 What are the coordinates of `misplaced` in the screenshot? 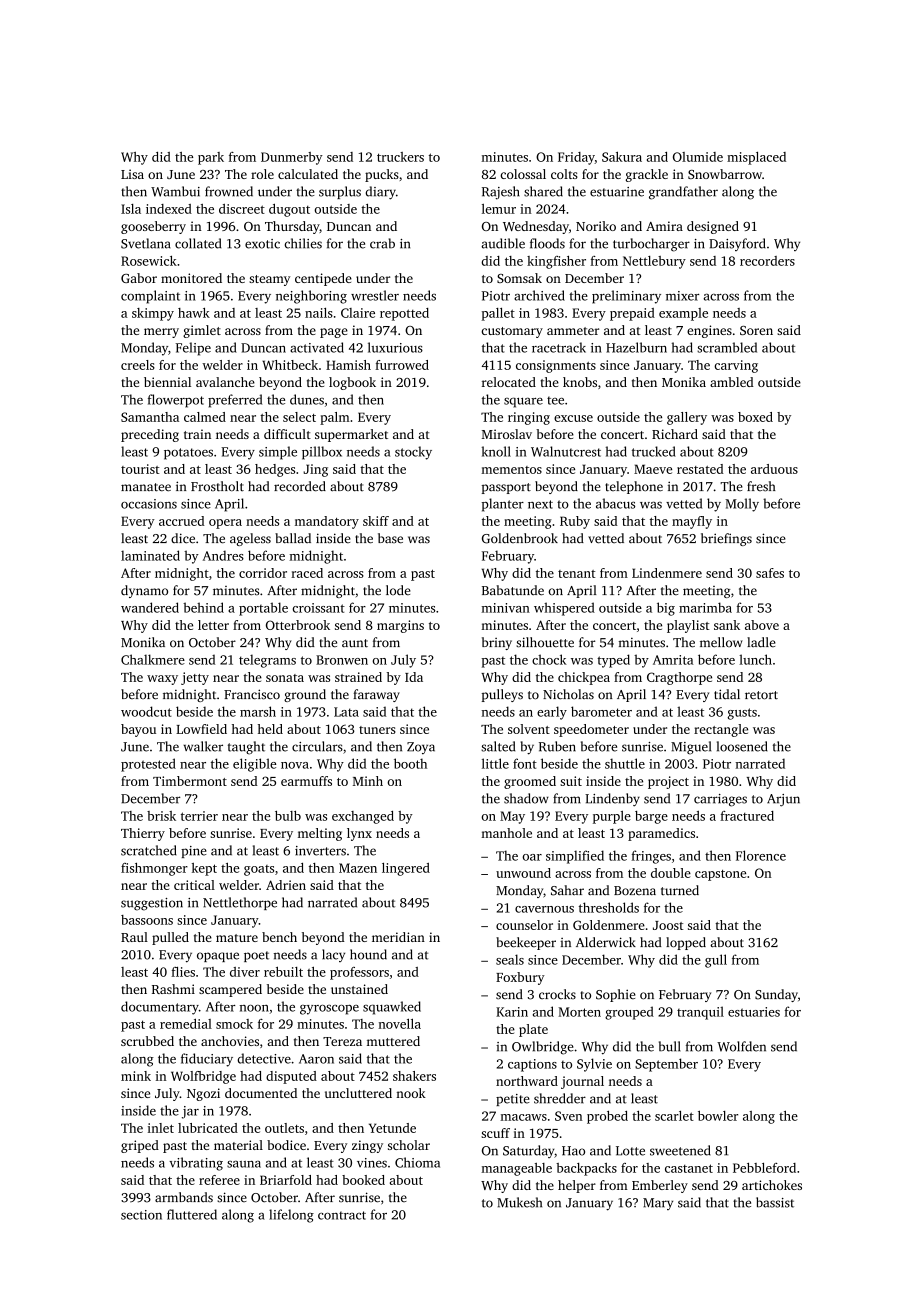 It's located at (756, 158).
